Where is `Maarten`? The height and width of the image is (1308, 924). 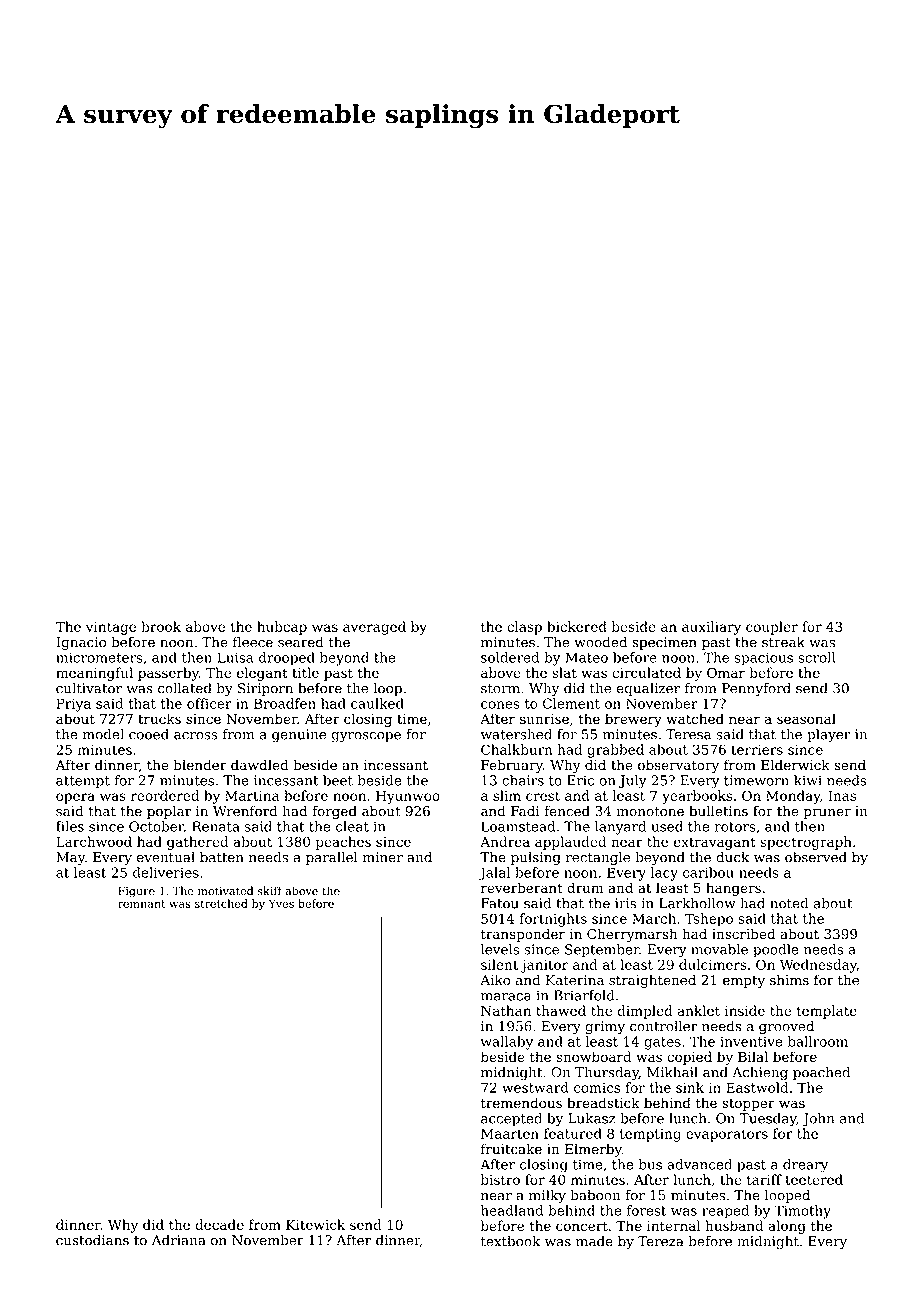 Maarten is located at coordinates (510, 1133).
